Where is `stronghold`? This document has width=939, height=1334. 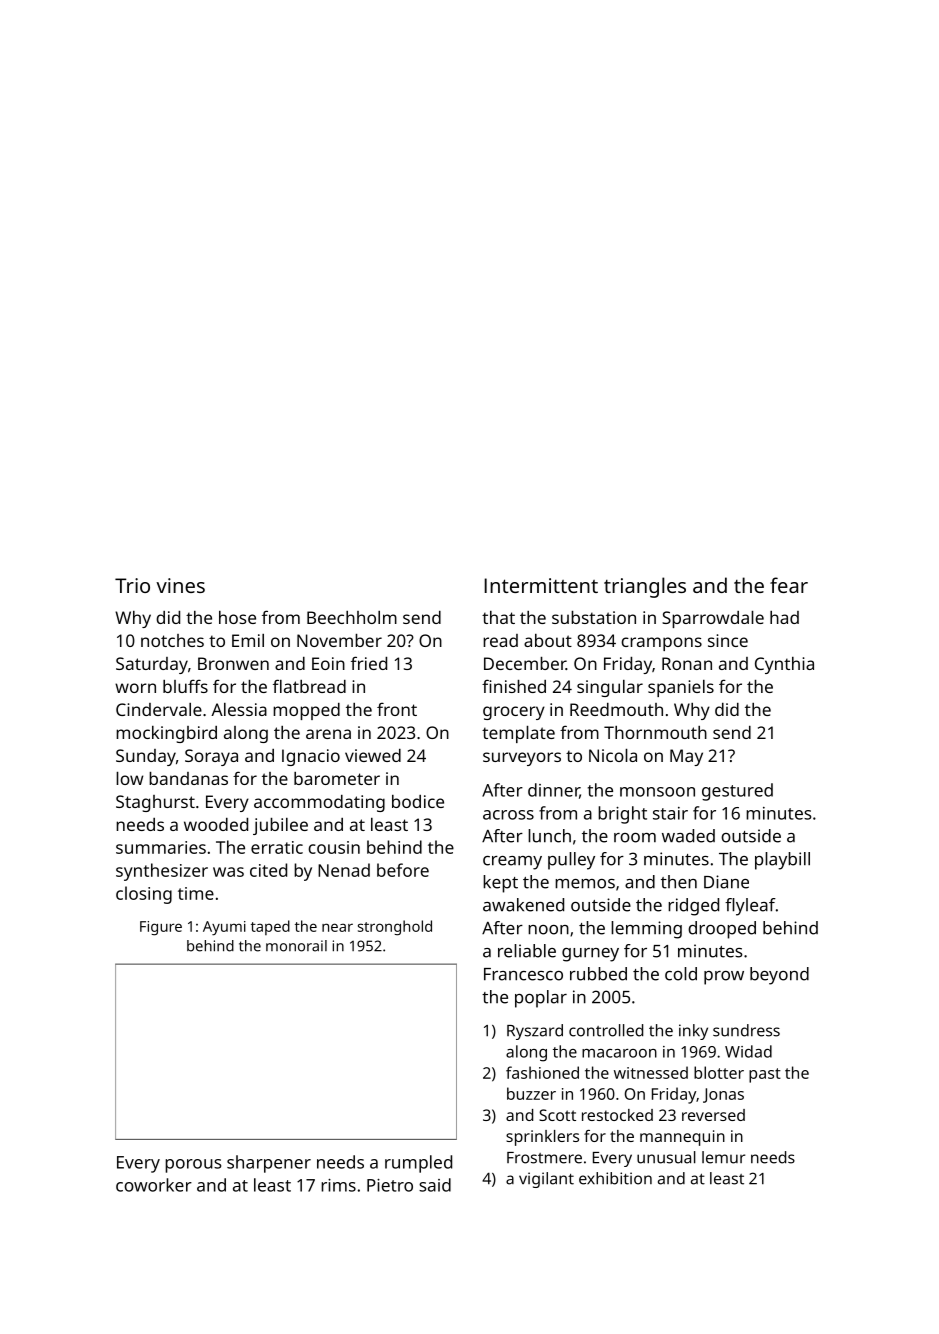 stronghold is located at coordinates (395, 928).
